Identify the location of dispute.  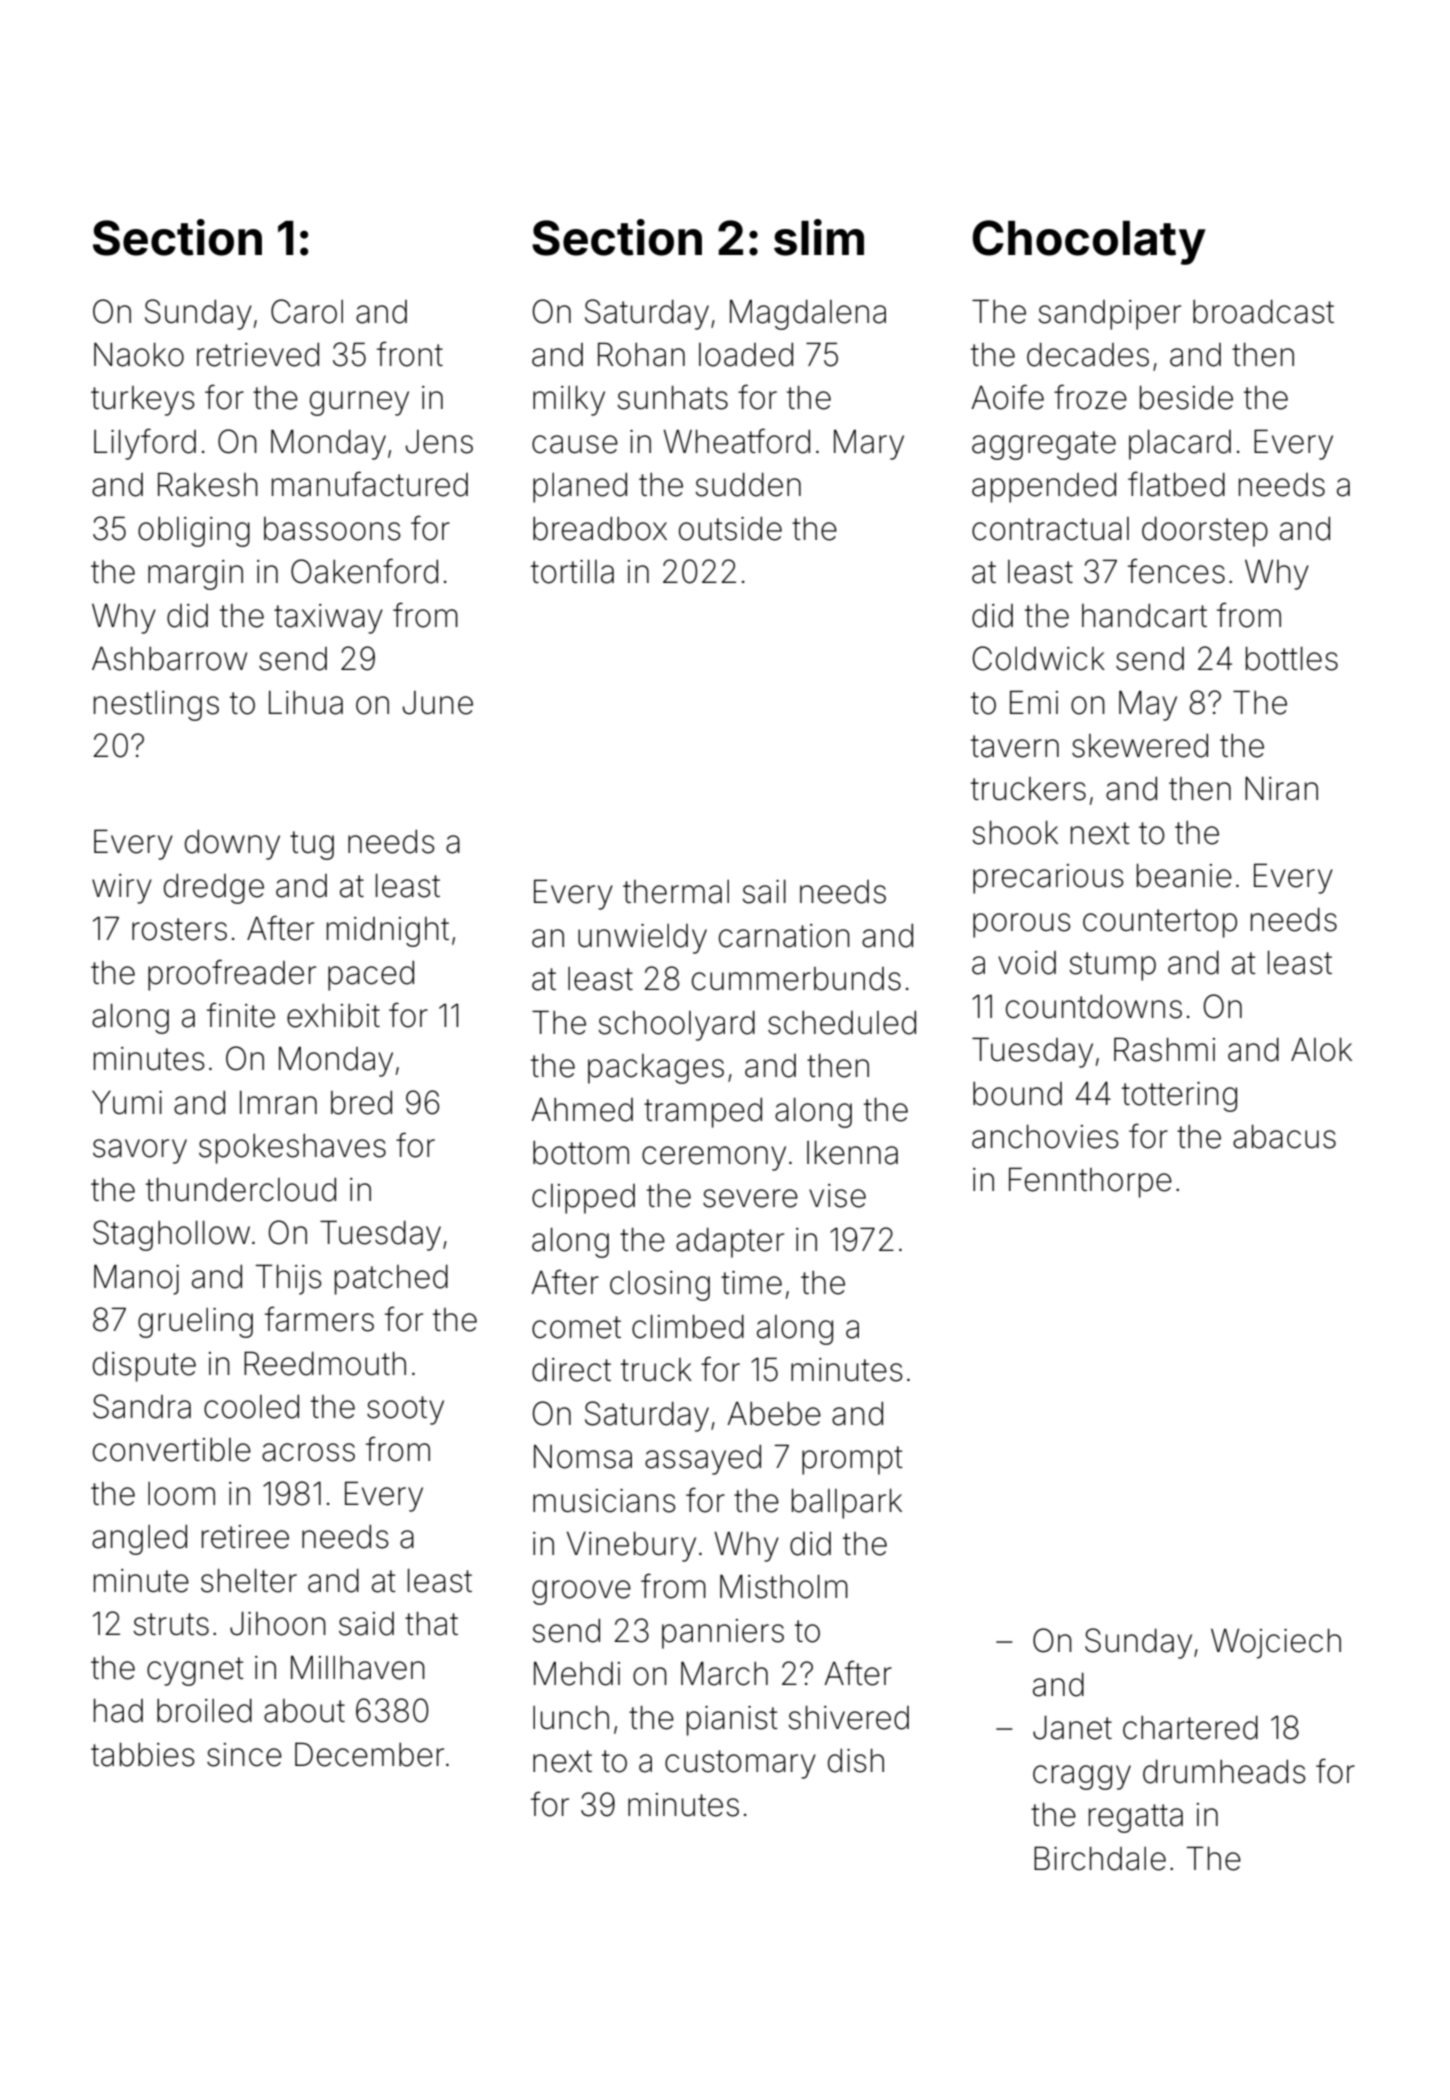
(144, 1367).
